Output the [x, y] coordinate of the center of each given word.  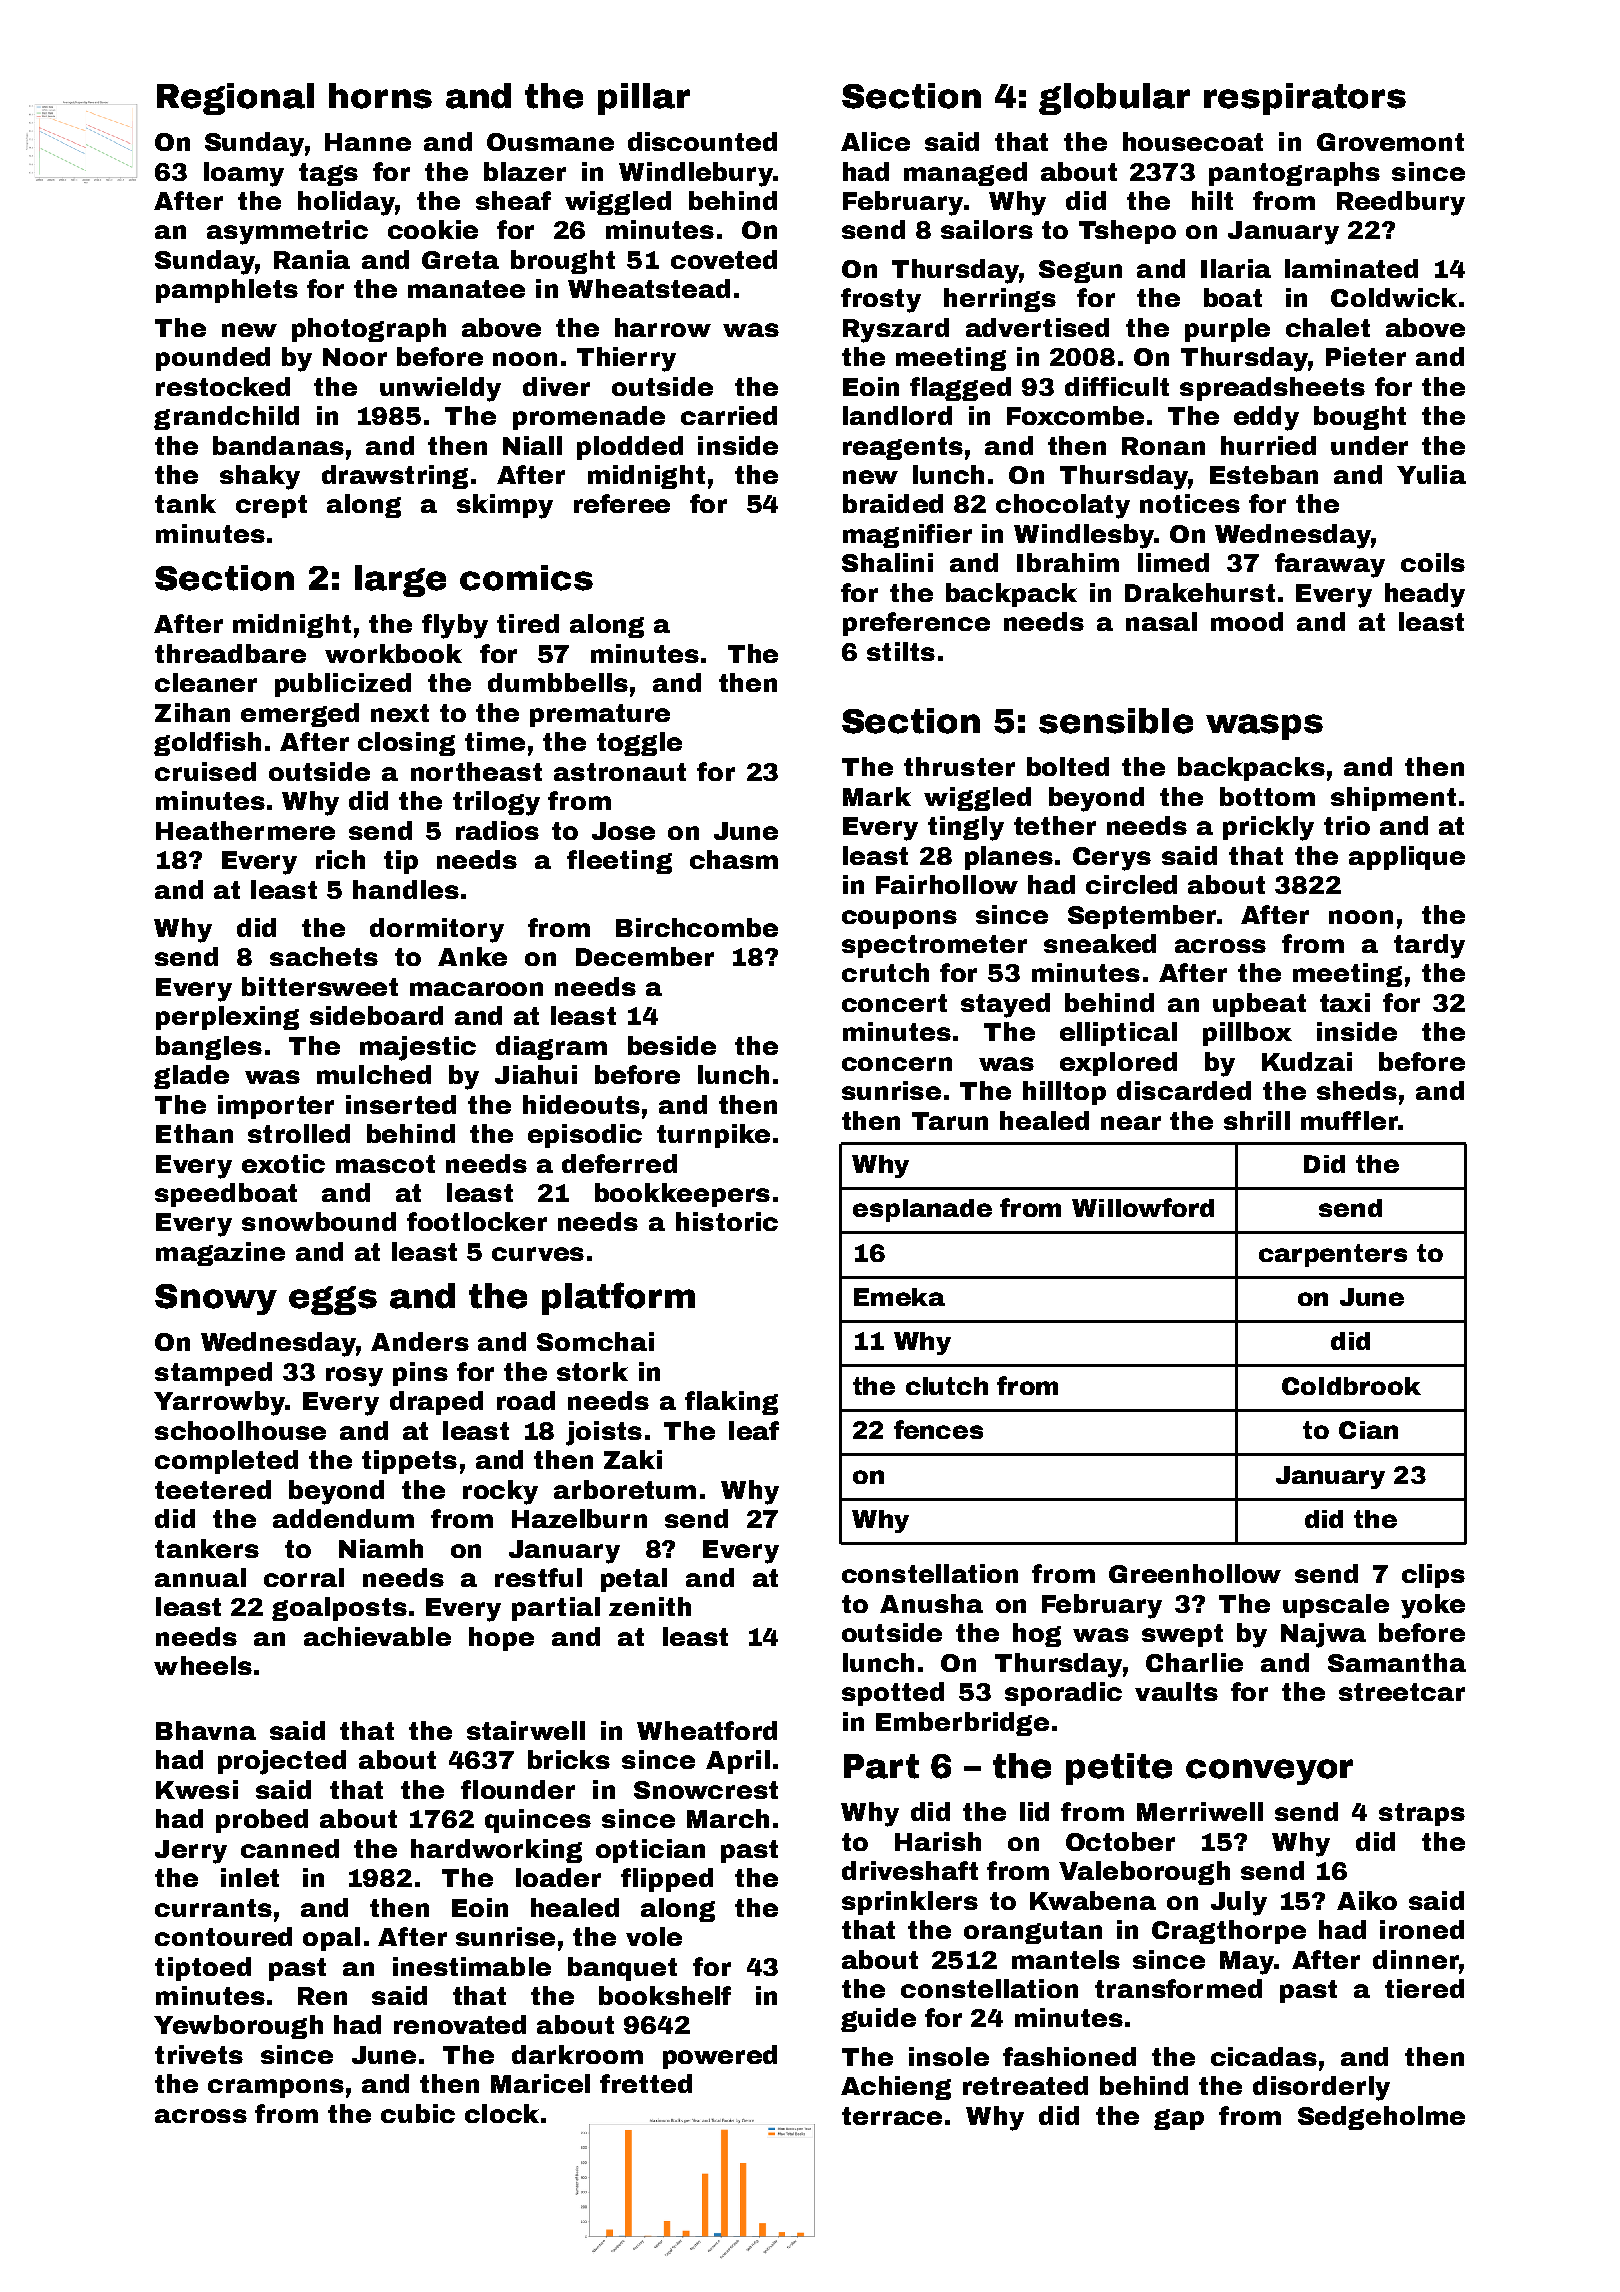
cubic [418, 2113]
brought [563, 262]
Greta [460, 260]
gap [1179, 2119]
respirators [1305, 99]
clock [502, 2113]
